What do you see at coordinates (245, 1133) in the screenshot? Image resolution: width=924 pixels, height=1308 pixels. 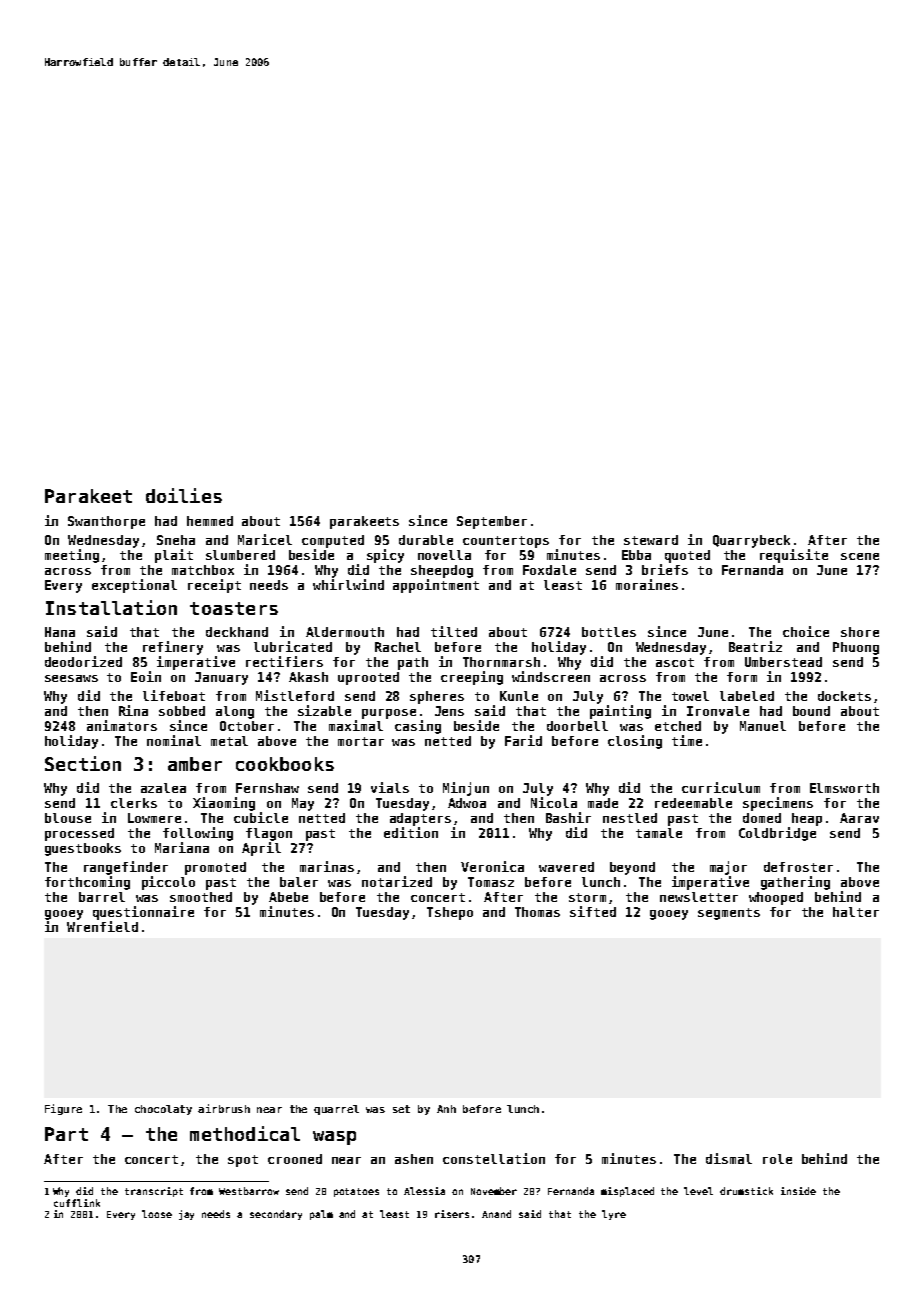 I see `methodical` at bounding box center [245, 1133].
